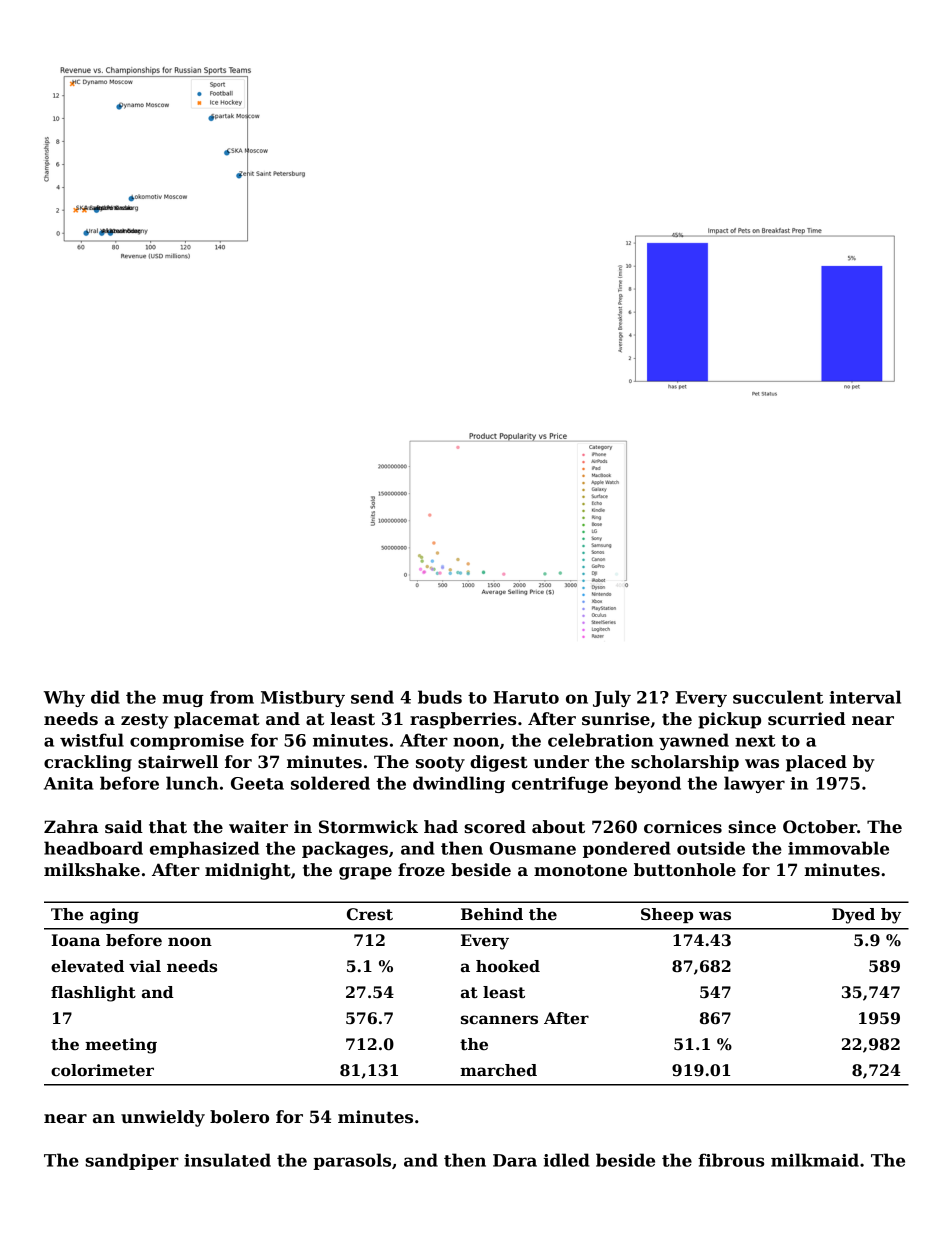 This image has width=952, height=1233. Describe the element at coordinates (132, 1161) in the image. I see `sandpiper` at that location.
